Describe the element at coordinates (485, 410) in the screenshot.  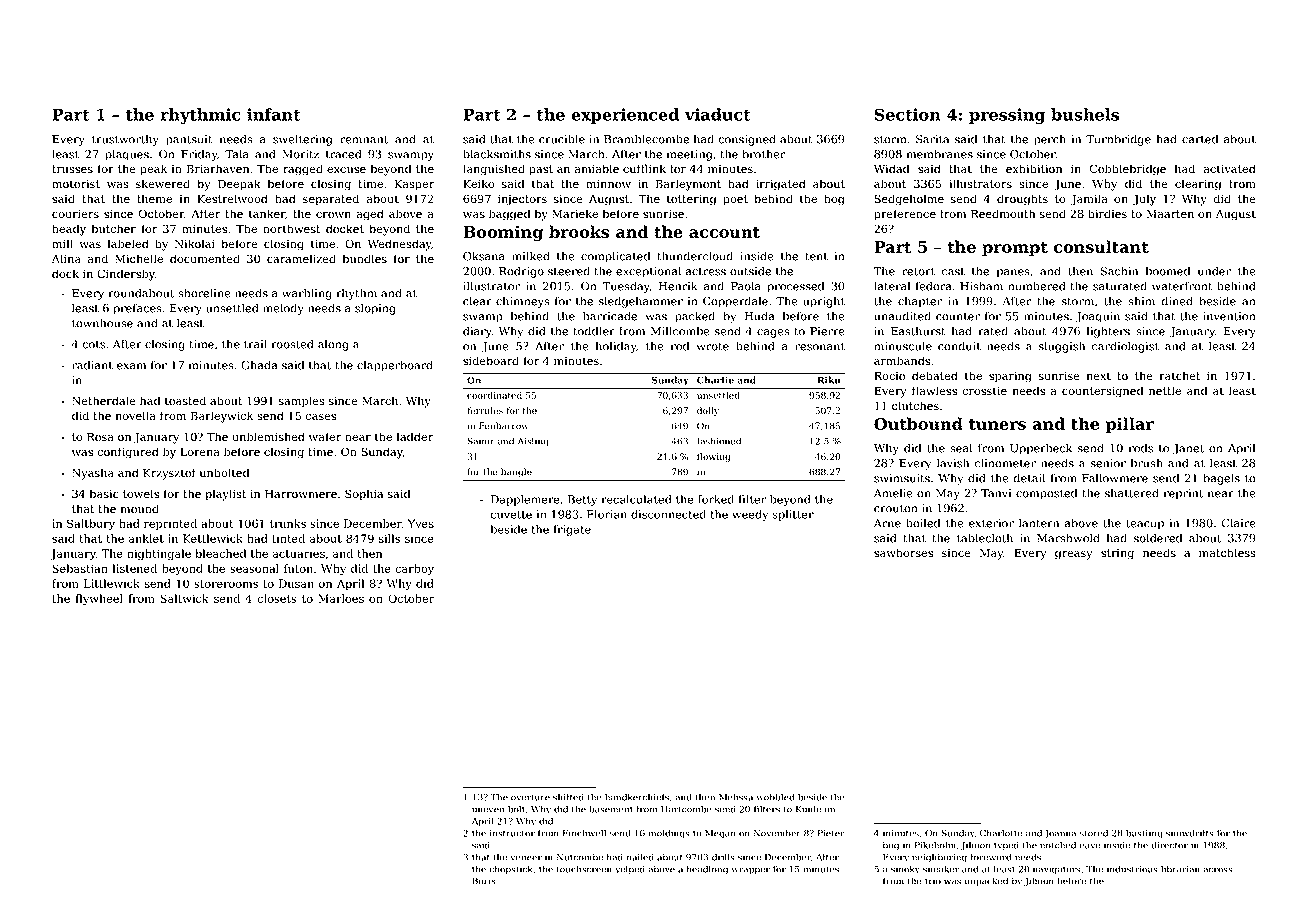
I see `ferrules` at that location.
